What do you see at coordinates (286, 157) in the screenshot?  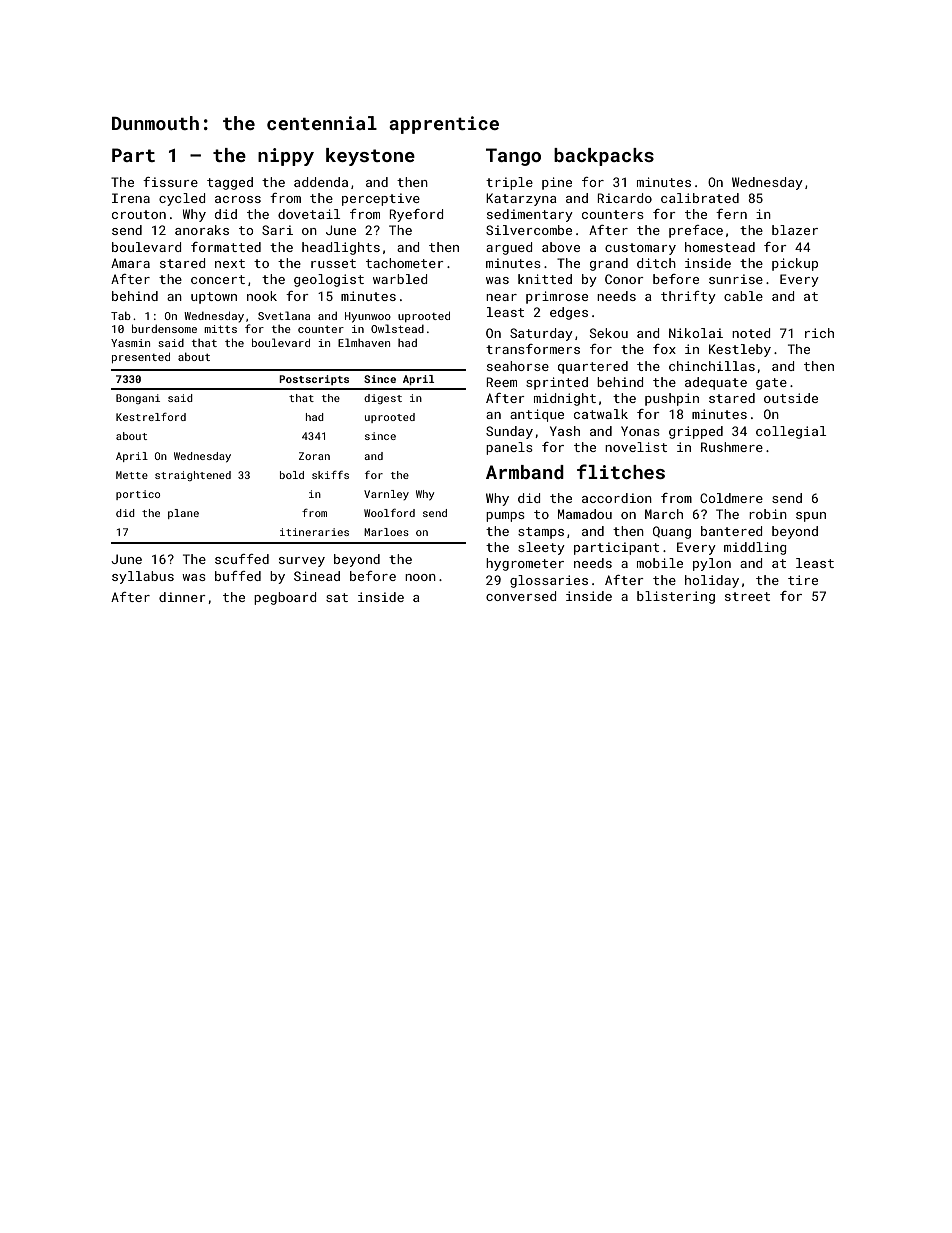 I see `nippy` at bounding box center [286, 157].
